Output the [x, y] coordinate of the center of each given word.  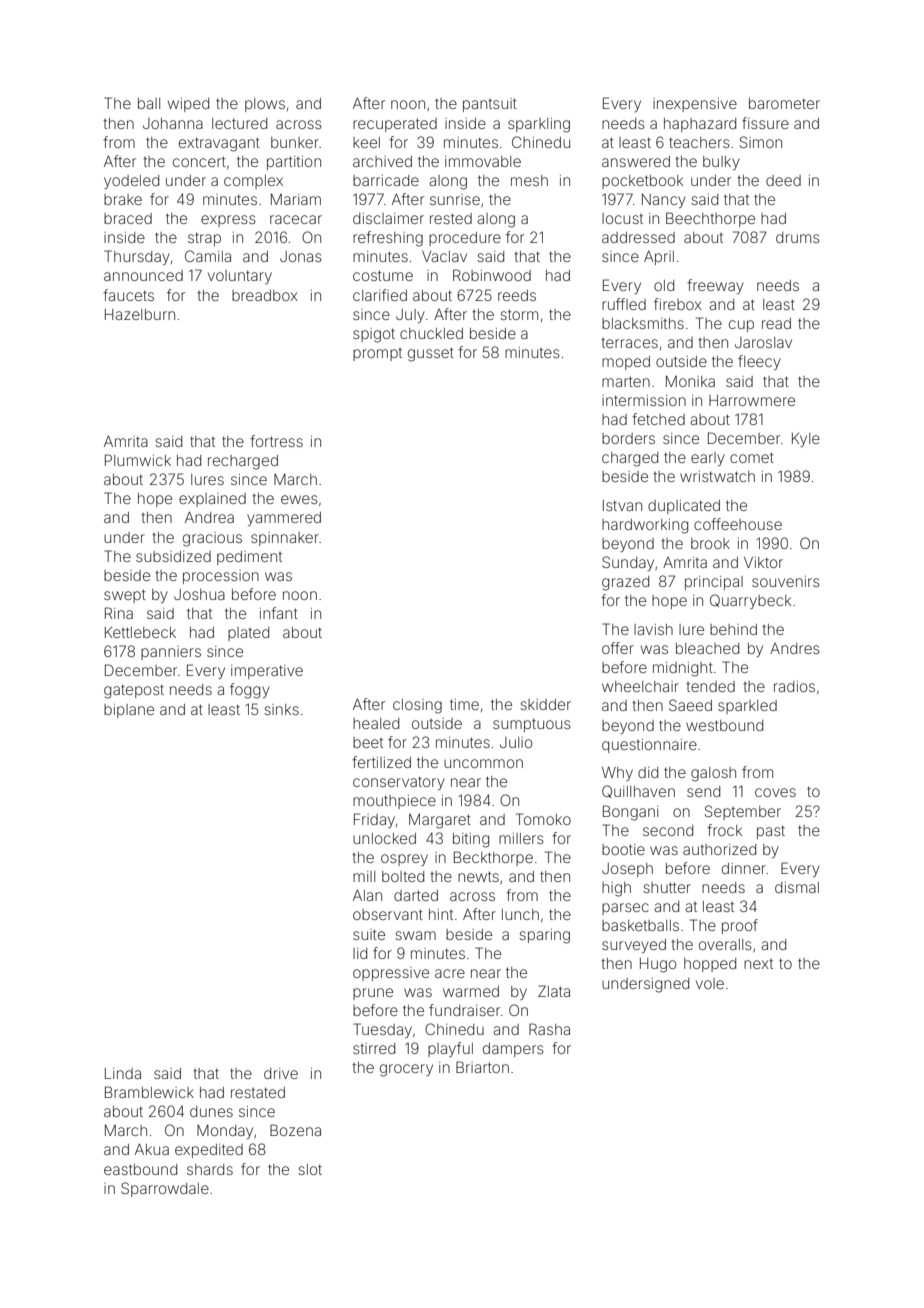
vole [710, 983]
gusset [431, 354]
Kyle [806, 440]
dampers [513, 1050]
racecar [296, 219]
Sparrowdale [165, 1189]
